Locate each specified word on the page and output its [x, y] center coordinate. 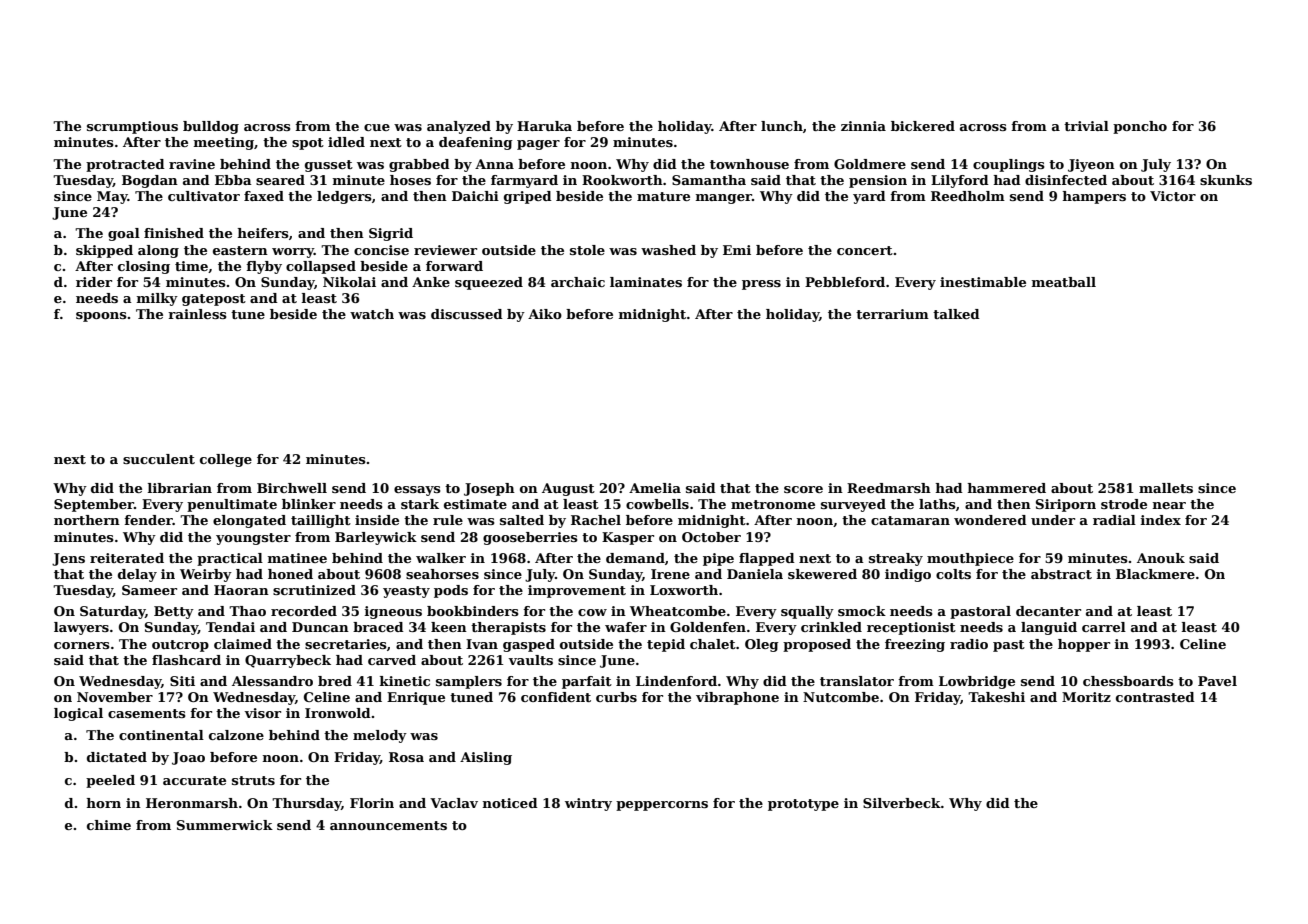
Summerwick [225, 825]
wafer [626, 627]
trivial [1086, 126]
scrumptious [132, 127]
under [1053, 520]
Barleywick [376, 538]
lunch [782, 126]
